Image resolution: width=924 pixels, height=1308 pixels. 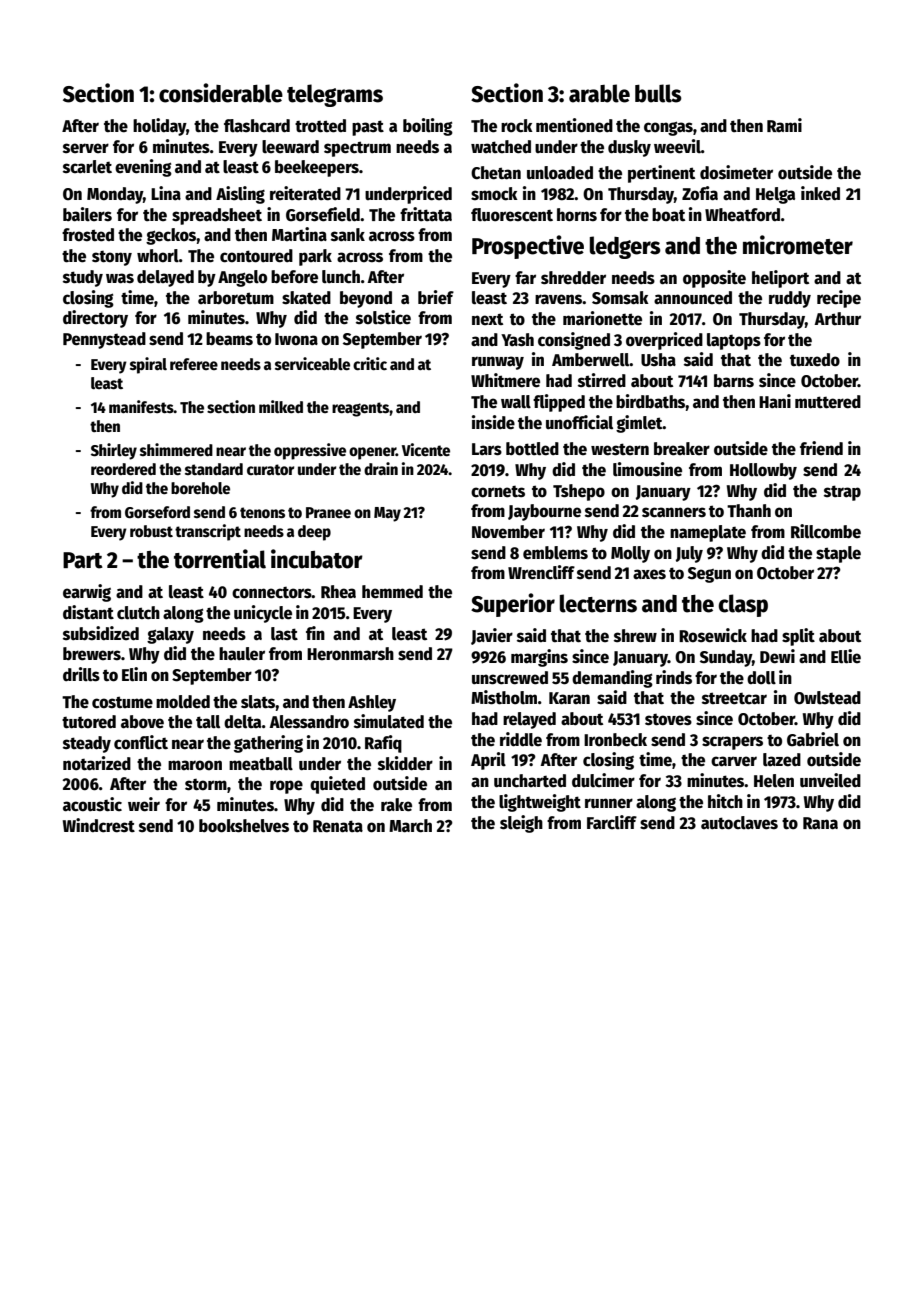 What do you see at coordinates (599, 93) in the screenshot?
I see `arable` at bounding box center [599, 93].
